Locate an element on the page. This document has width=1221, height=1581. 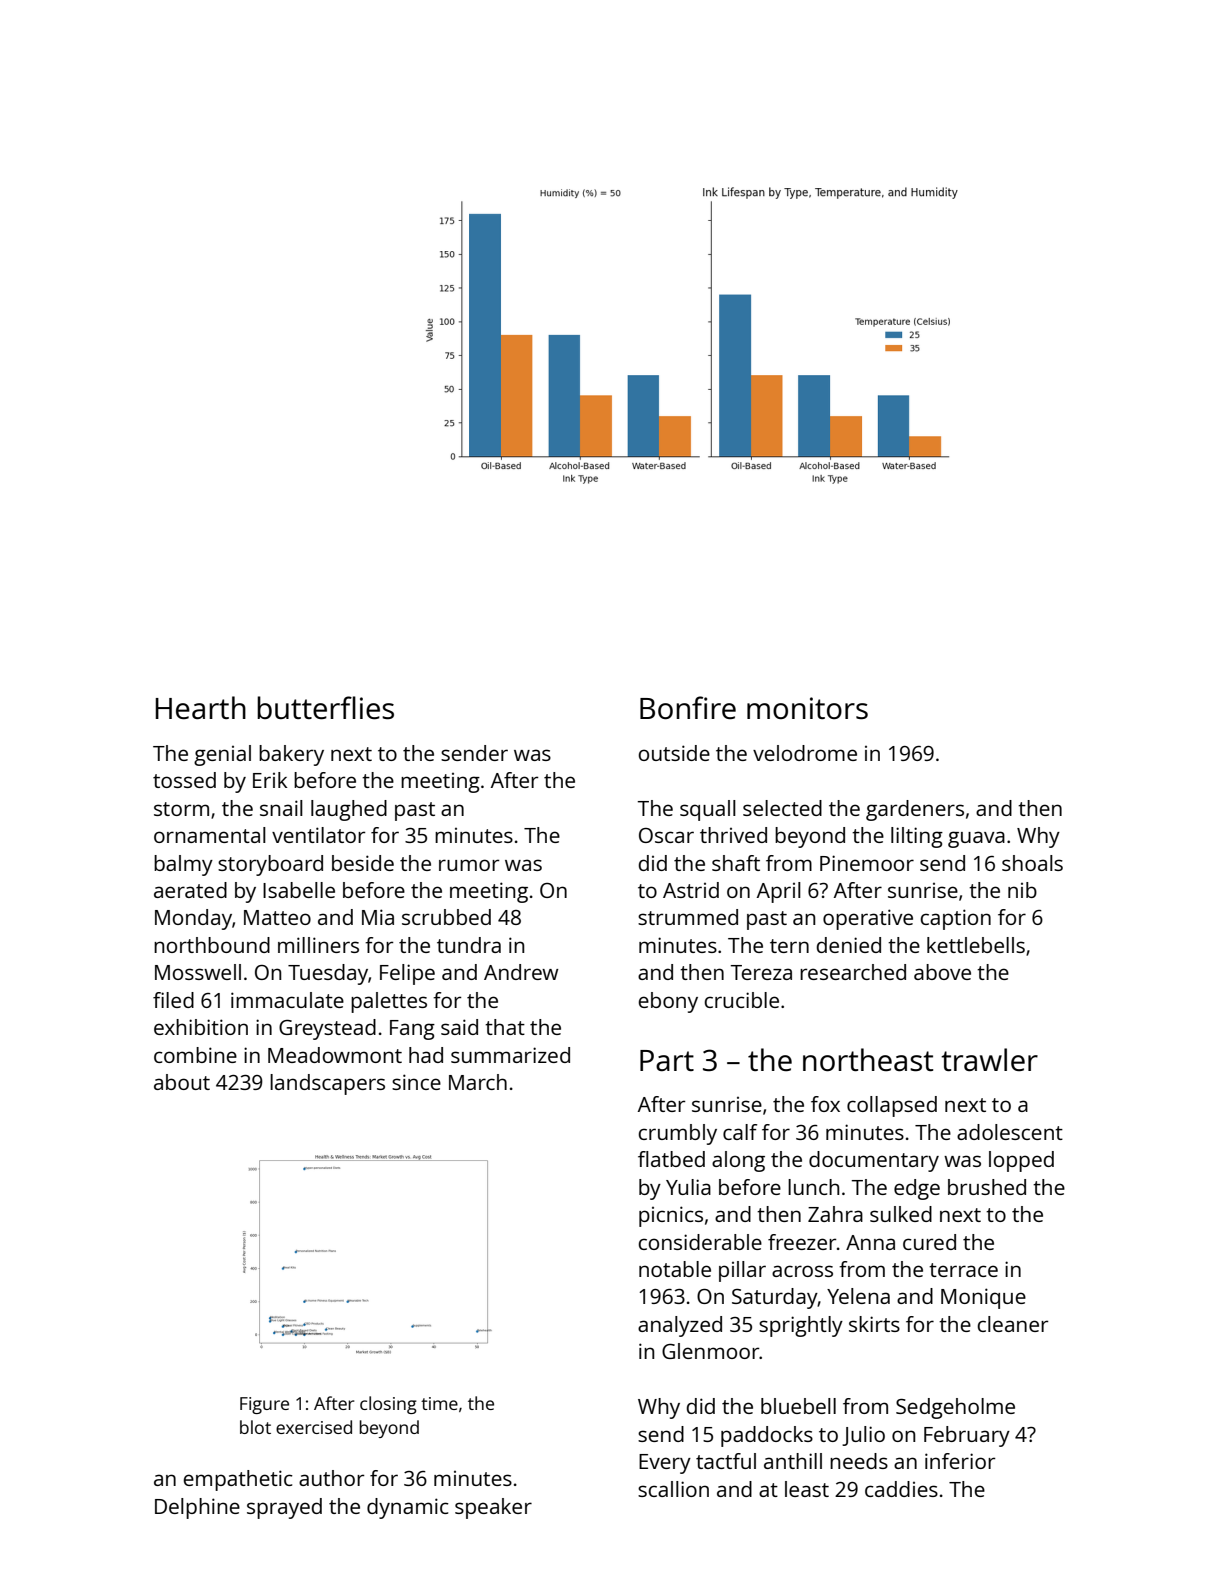
butterflies is located at coordinates (325, 708).
